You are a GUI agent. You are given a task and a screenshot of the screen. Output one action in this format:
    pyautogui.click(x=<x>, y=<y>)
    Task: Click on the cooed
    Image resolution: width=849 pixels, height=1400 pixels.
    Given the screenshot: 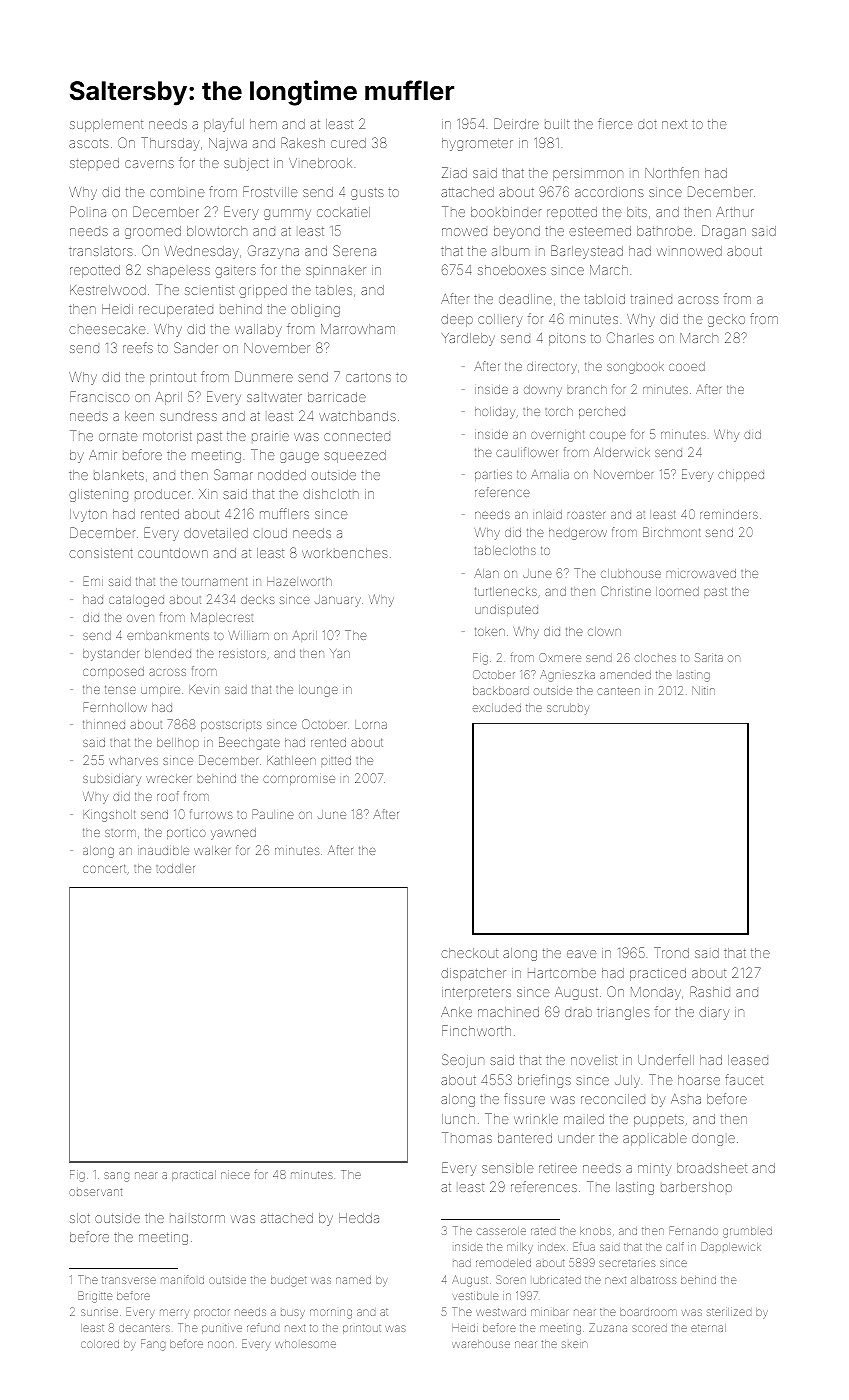 What is the action you would take?
    pyautogui.click(x=687, y=366)
